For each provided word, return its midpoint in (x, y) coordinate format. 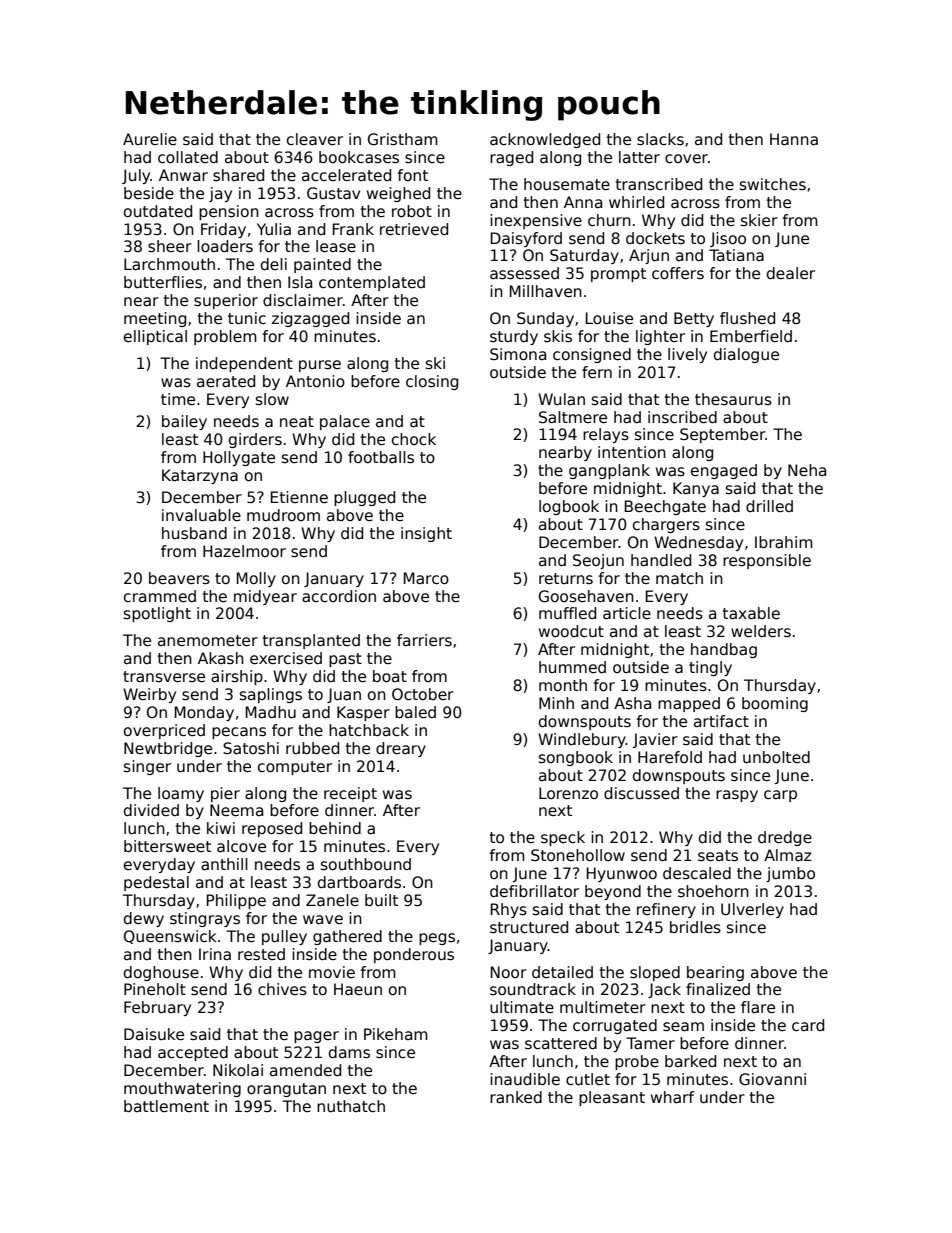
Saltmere (573, 417)
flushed (747, 318)
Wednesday (698, 543)
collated (188, 157)
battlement (166, 1106)
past (345, 660)
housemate (567, 184)
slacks (660, 139)
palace (345, 422)
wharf (672, 1097)
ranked (516, 1097)
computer (295, 768)
